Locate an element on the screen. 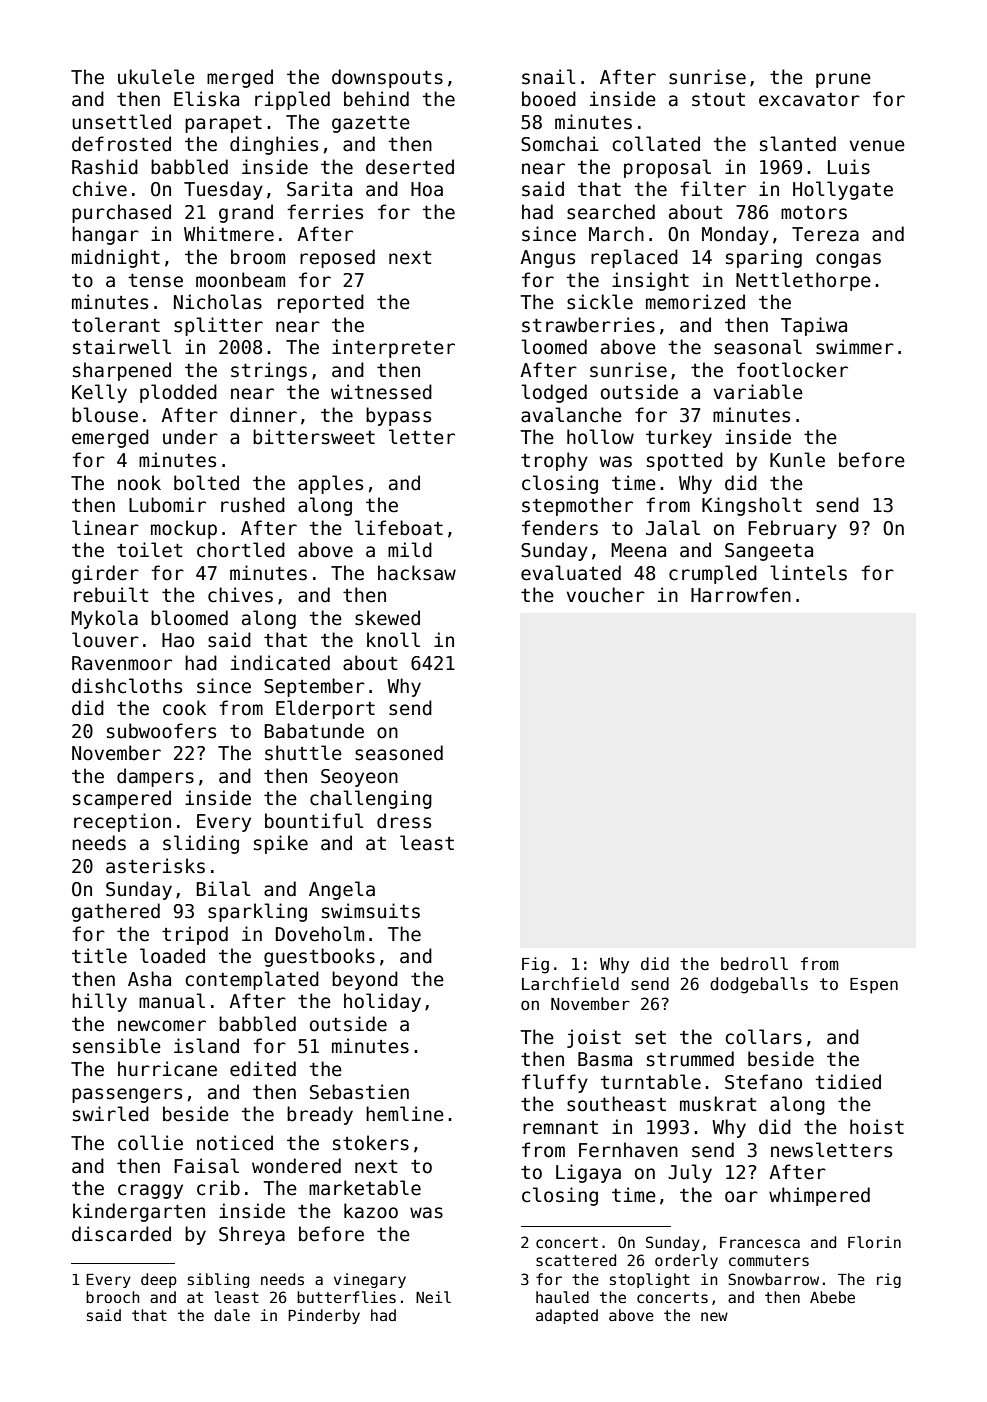  voucher is located at coordinates (606, 595).
